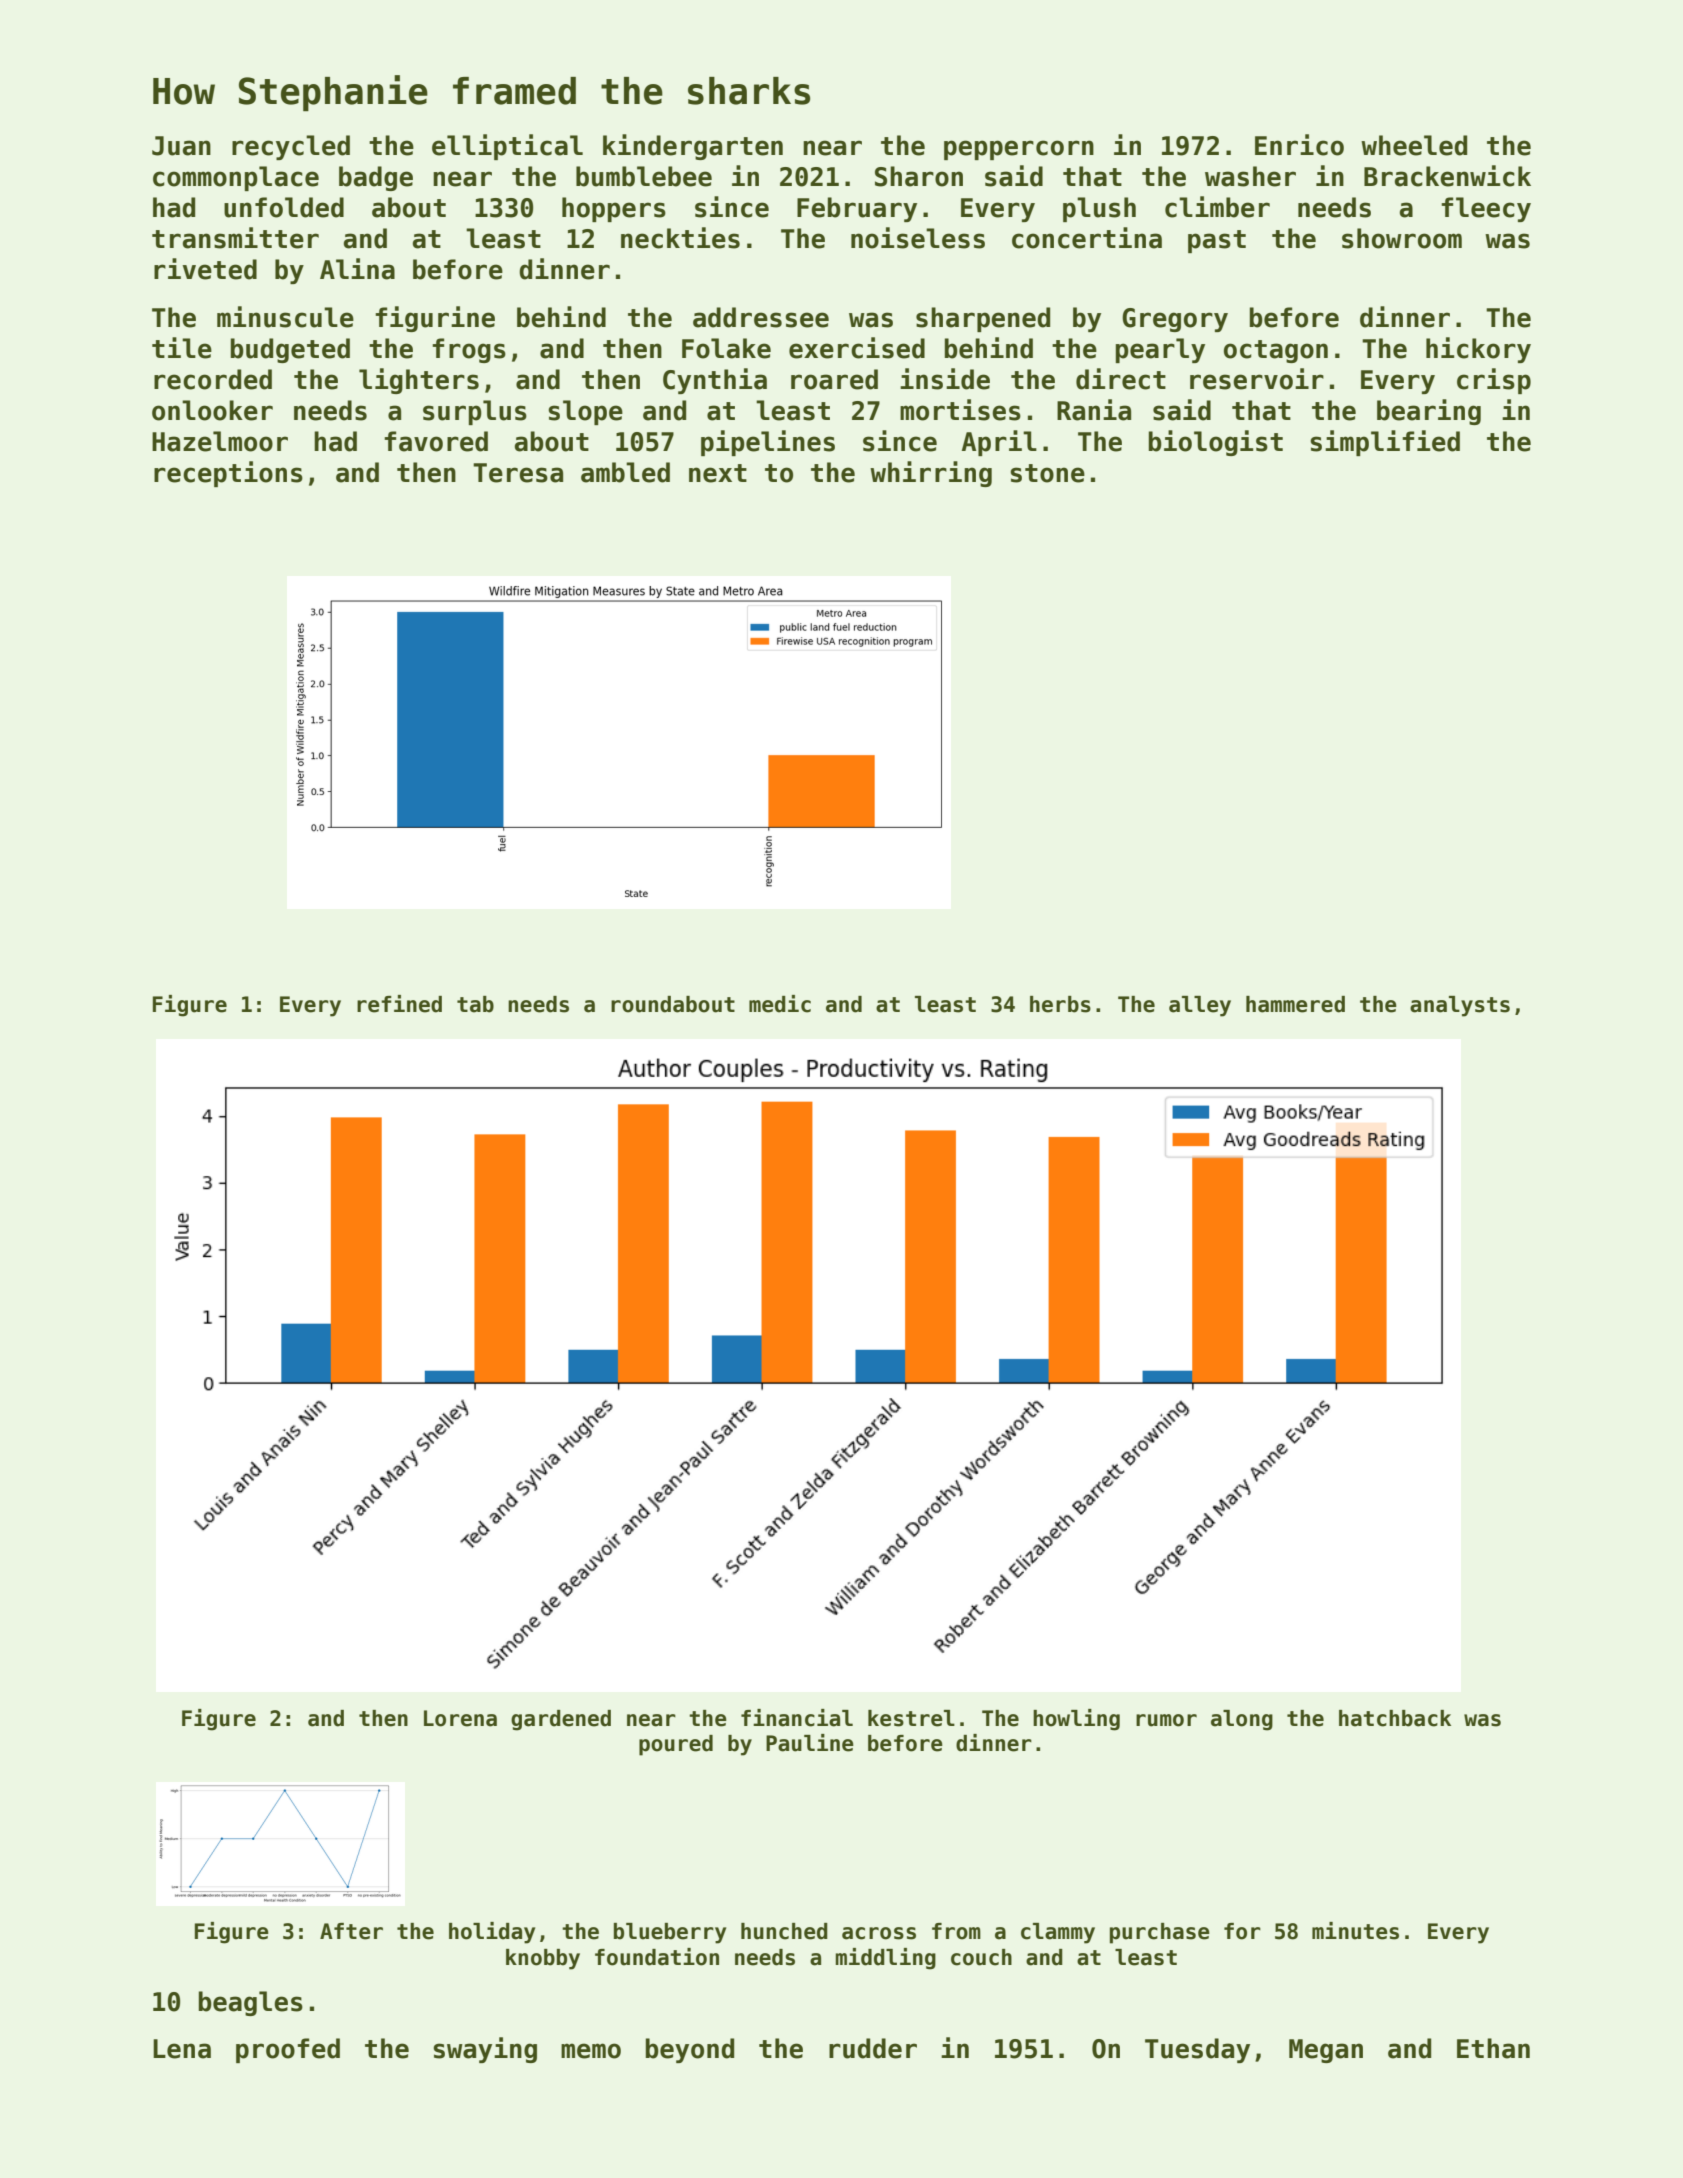  Describe the element at coordinates (182, 2049) in the screenshot. I see `Lena` at that location.
